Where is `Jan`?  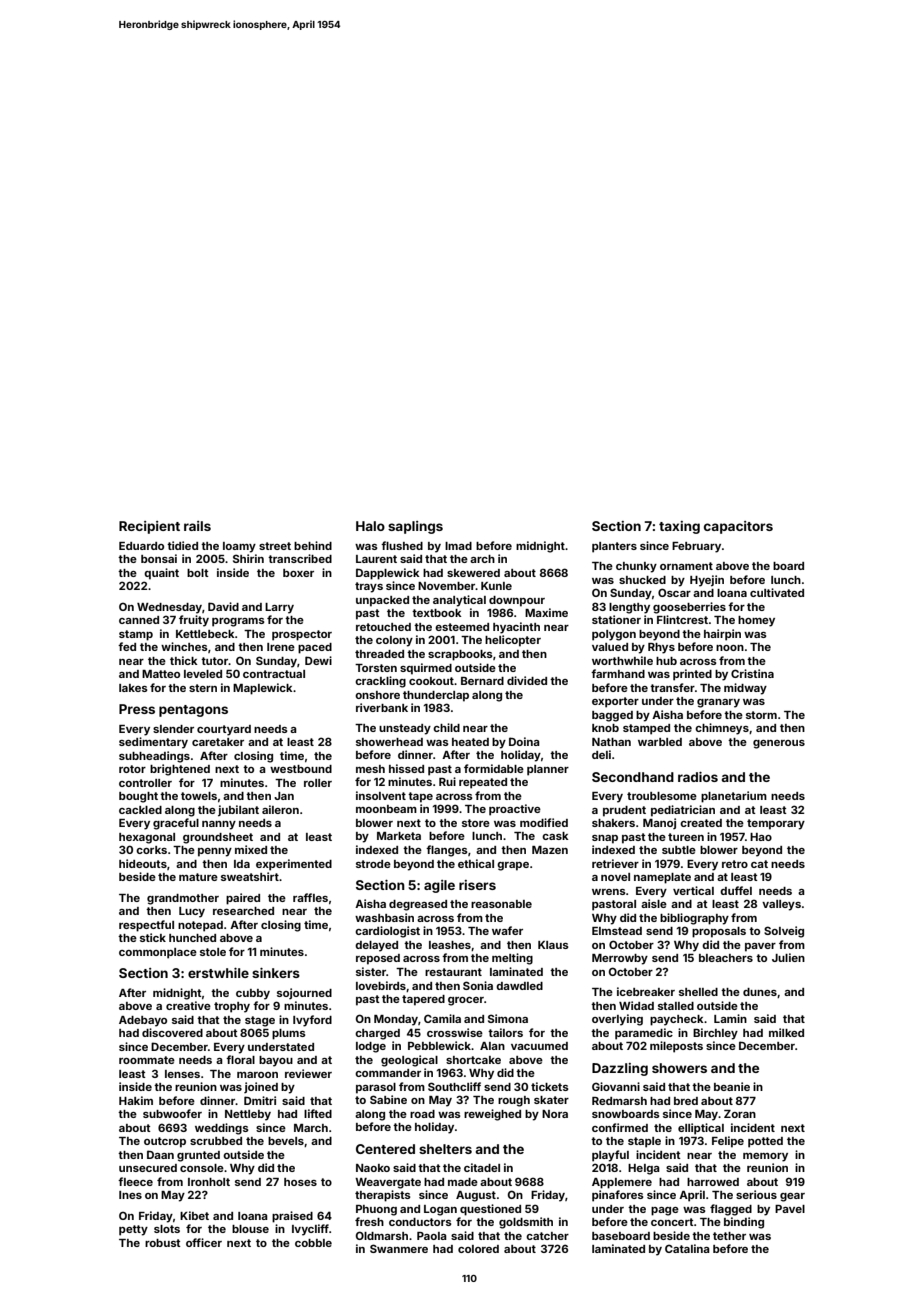 Jan is located at coordinates (284, 796).
